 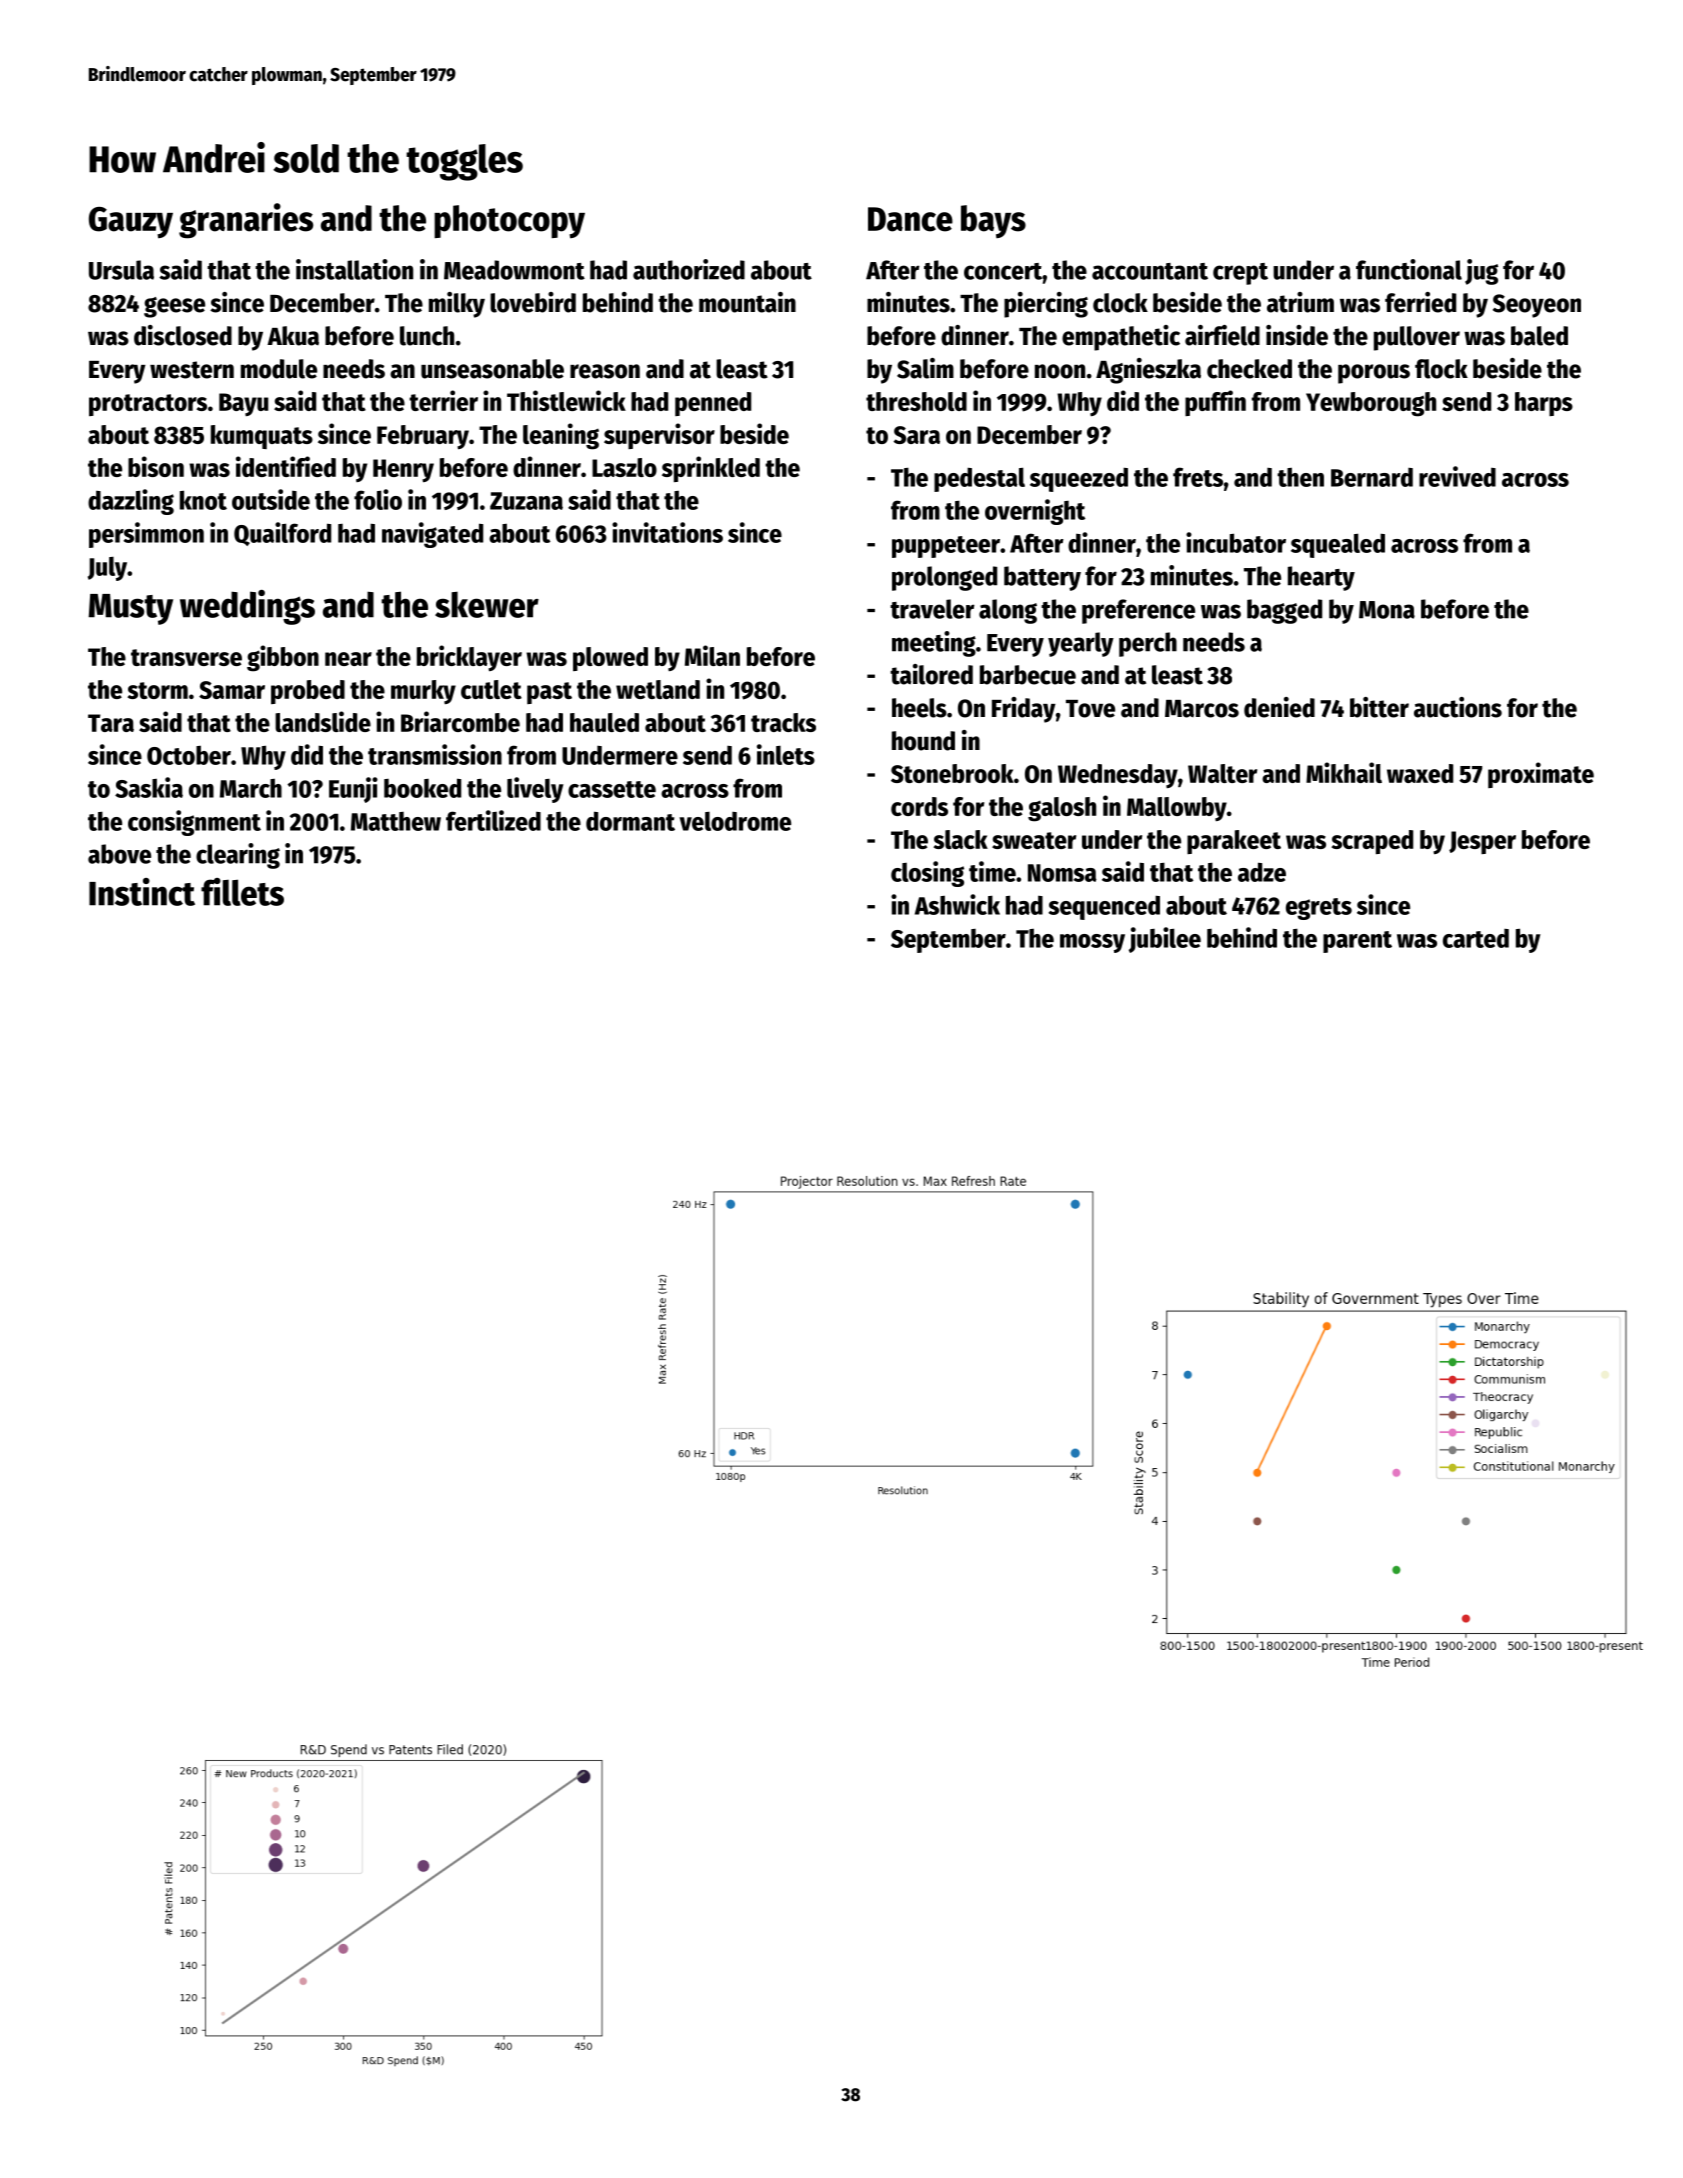 What do you see at coordinates (378, 499) in the image?
I see `folio` at bounding box center [378, 499].
